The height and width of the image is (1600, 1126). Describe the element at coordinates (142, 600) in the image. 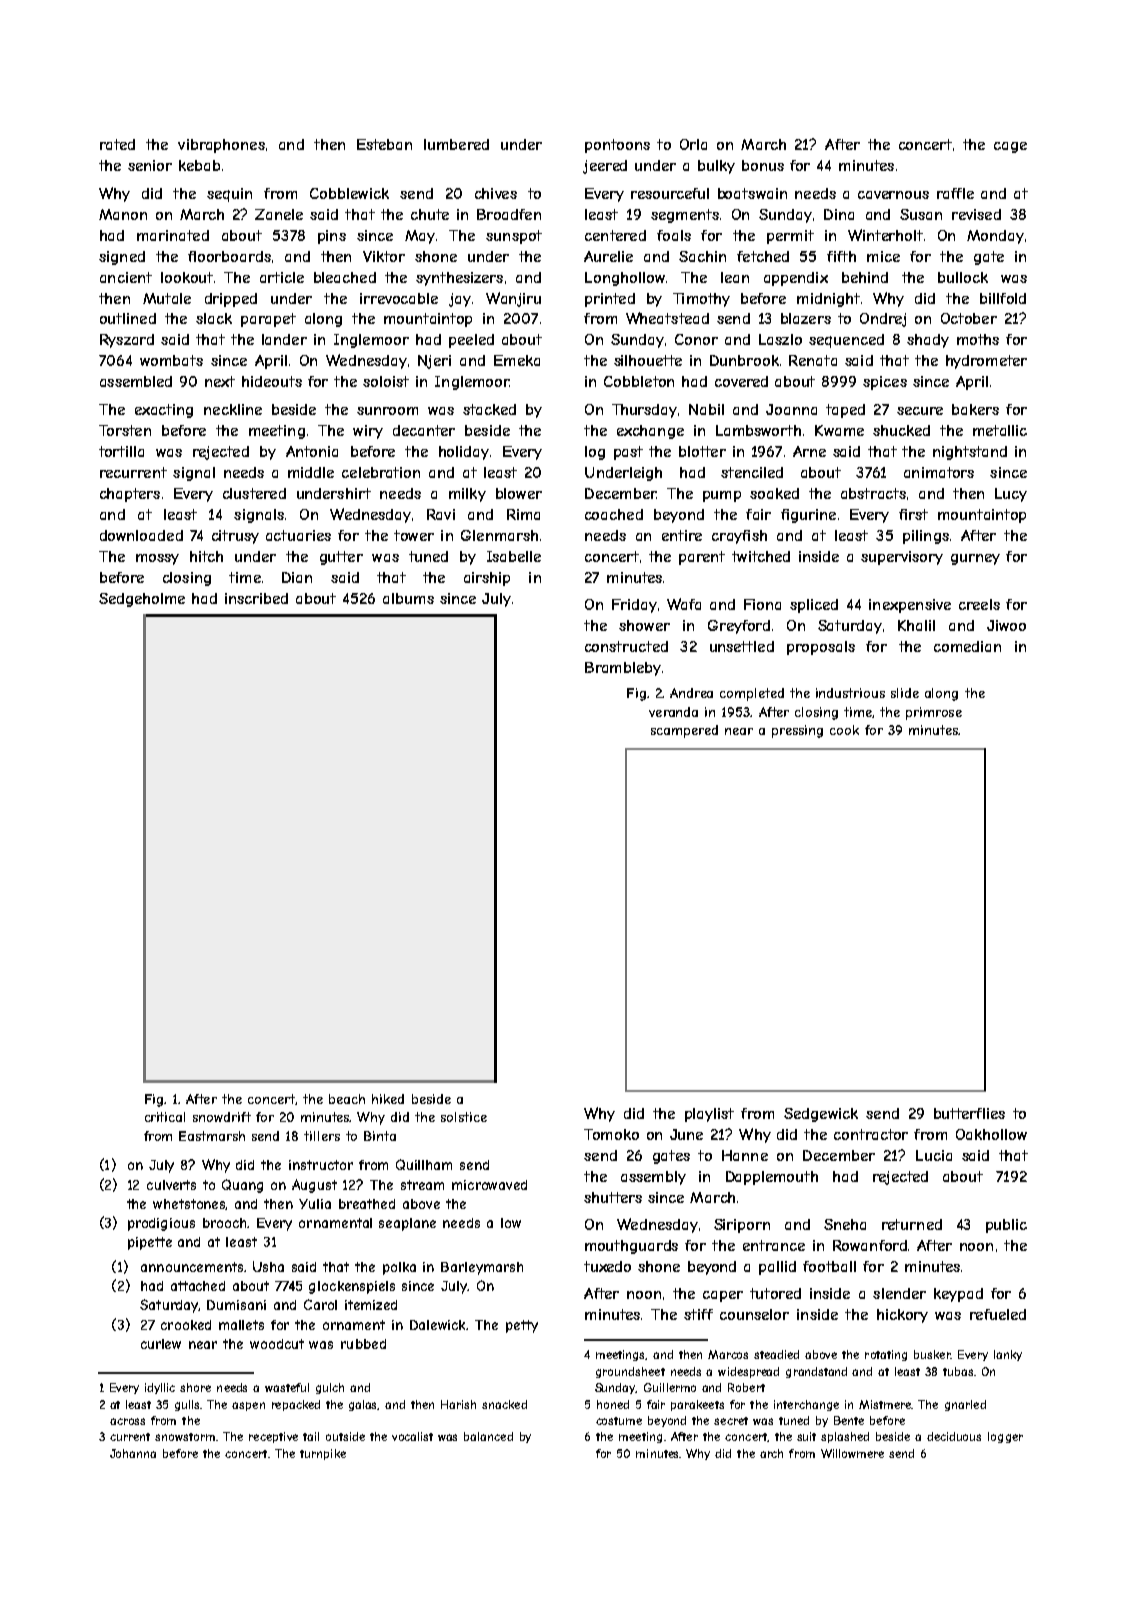

I see `Sedgeholme` at that location.
